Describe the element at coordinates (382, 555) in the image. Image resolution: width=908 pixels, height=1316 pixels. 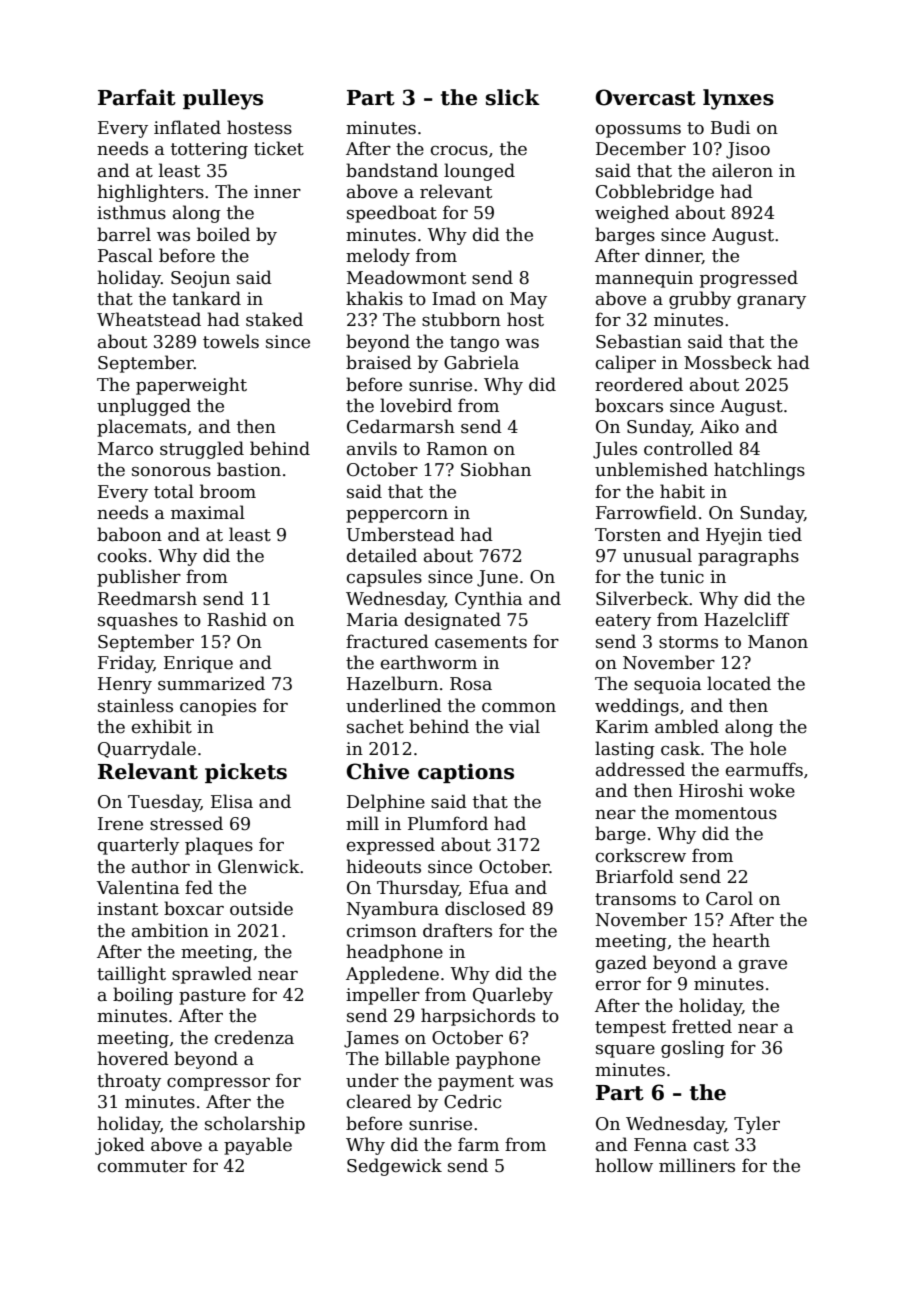
I see `detailed` at that location.
